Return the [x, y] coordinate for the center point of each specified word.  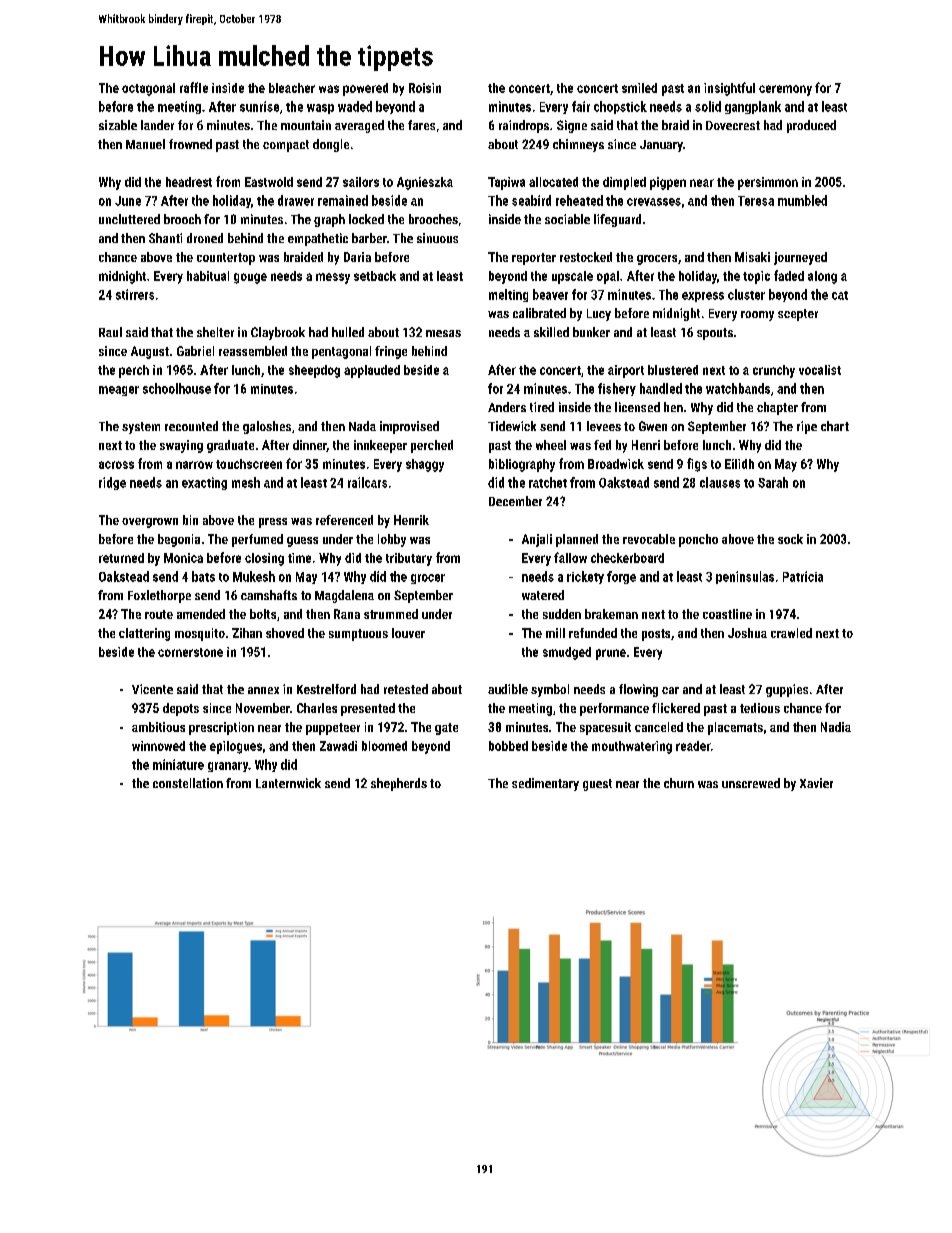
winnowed [158, 746]
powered [365, 89]
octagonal [148, 89]
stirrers [135, 294]
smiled [639, 88]
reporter [534, 259]
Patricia [803, 576]
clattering [144, 634]
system [141, 428]
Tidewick [512, 426]
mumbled [802, 200]
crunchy [774, 371]
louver [408, 633]
